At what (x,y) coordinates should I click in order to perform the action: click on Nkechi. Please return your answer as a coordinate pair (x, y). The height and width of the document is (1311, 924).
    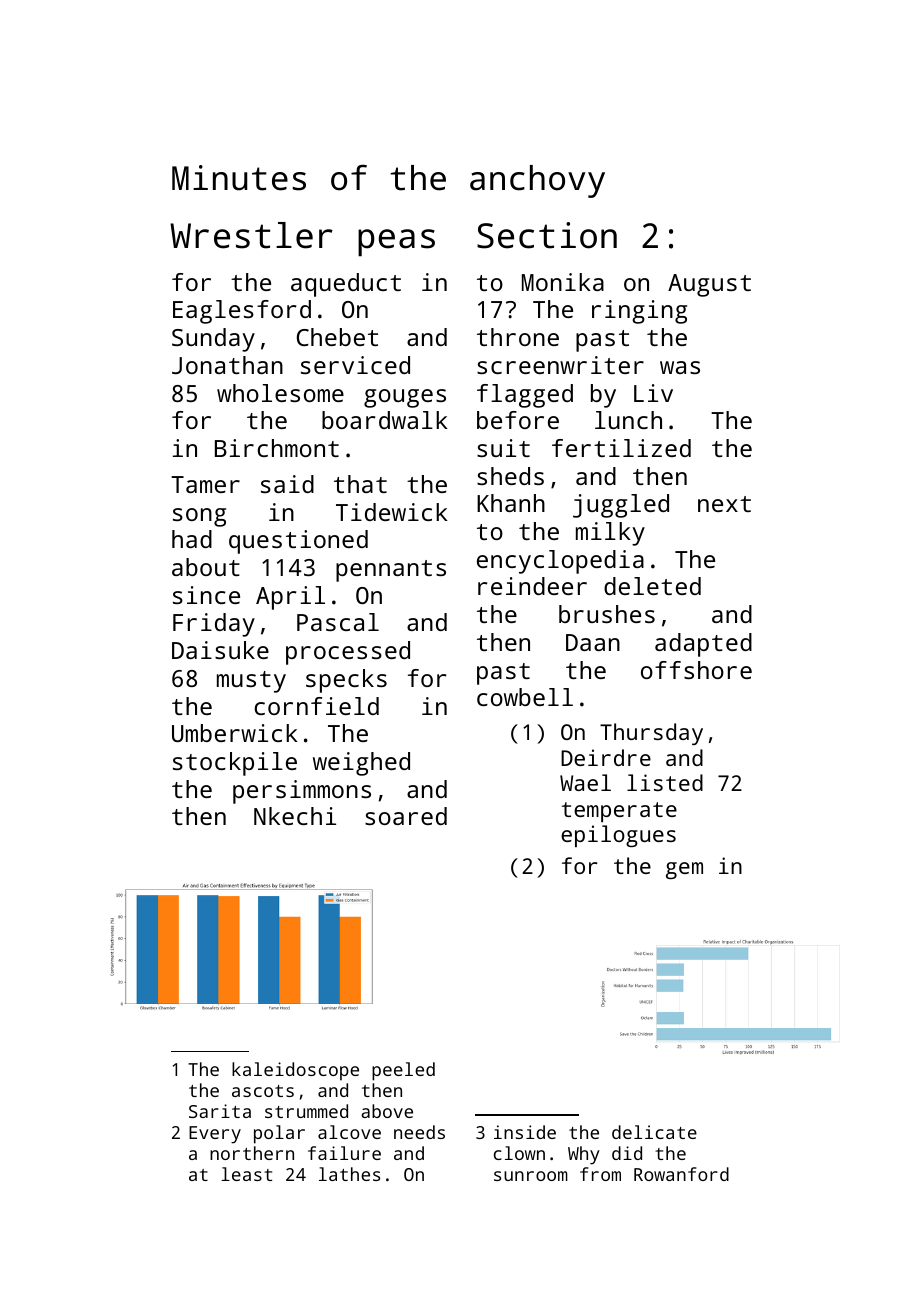
    Looking at the image, I should click on (295, 816).
